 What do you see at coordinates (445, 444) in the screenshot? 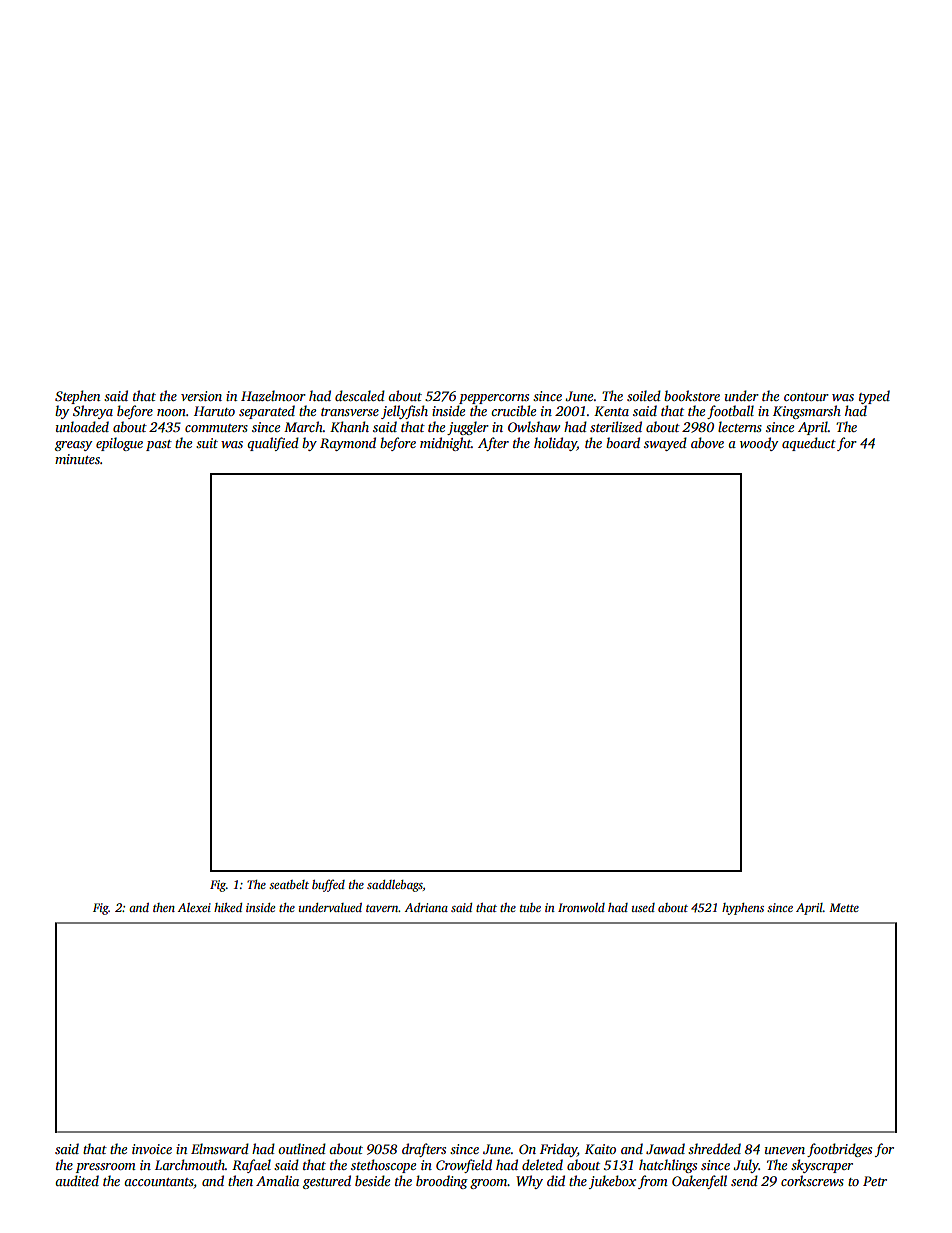
I see `midnight` at bounding box center [445, 444].
